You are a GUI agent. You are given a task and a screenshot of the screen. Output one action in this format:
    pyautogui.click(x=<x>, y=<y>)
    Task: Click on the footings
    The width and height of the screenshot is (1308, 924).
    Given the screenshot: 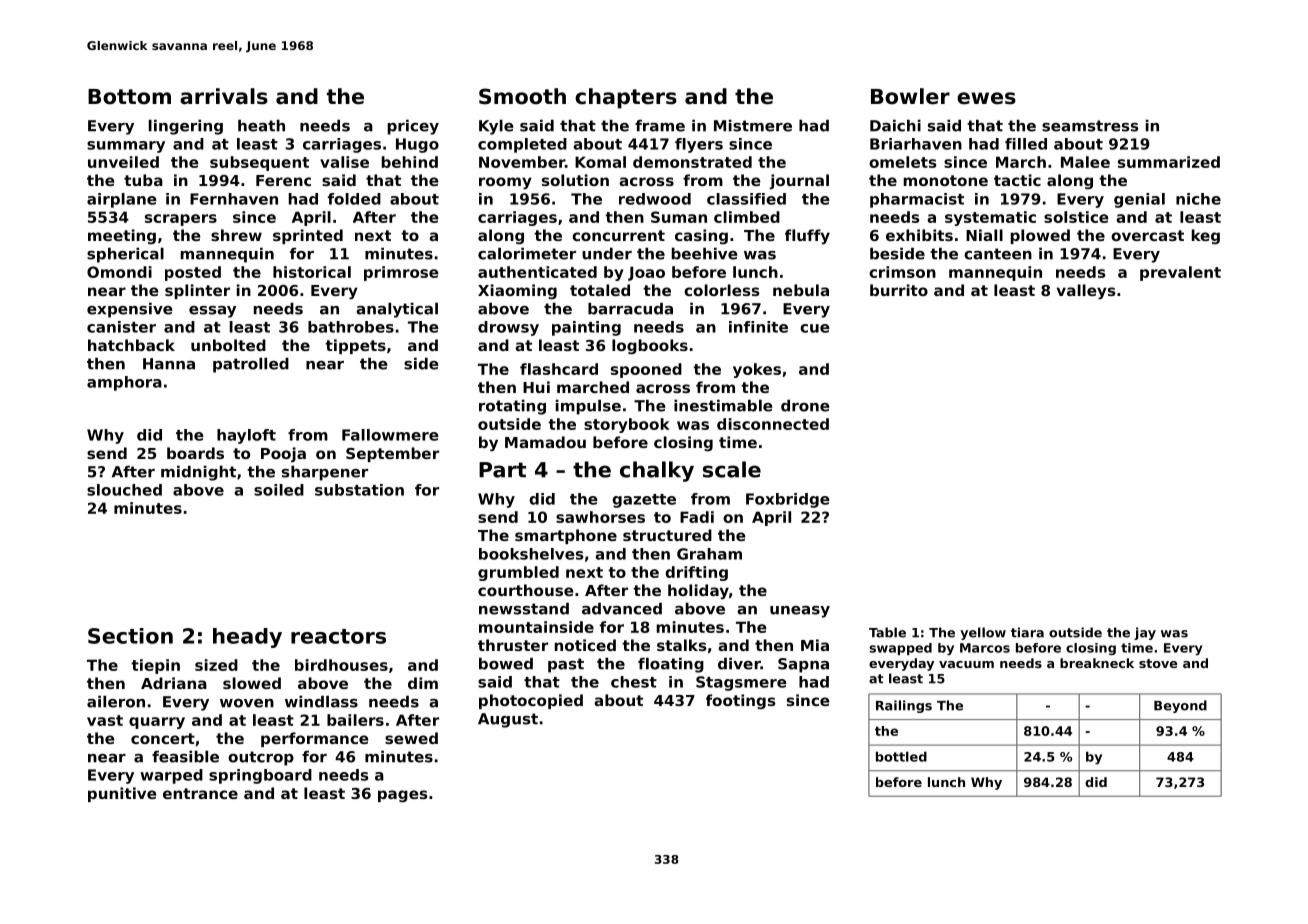 What is the action you would take?
    pyautogui.click(x=741, y=701)
